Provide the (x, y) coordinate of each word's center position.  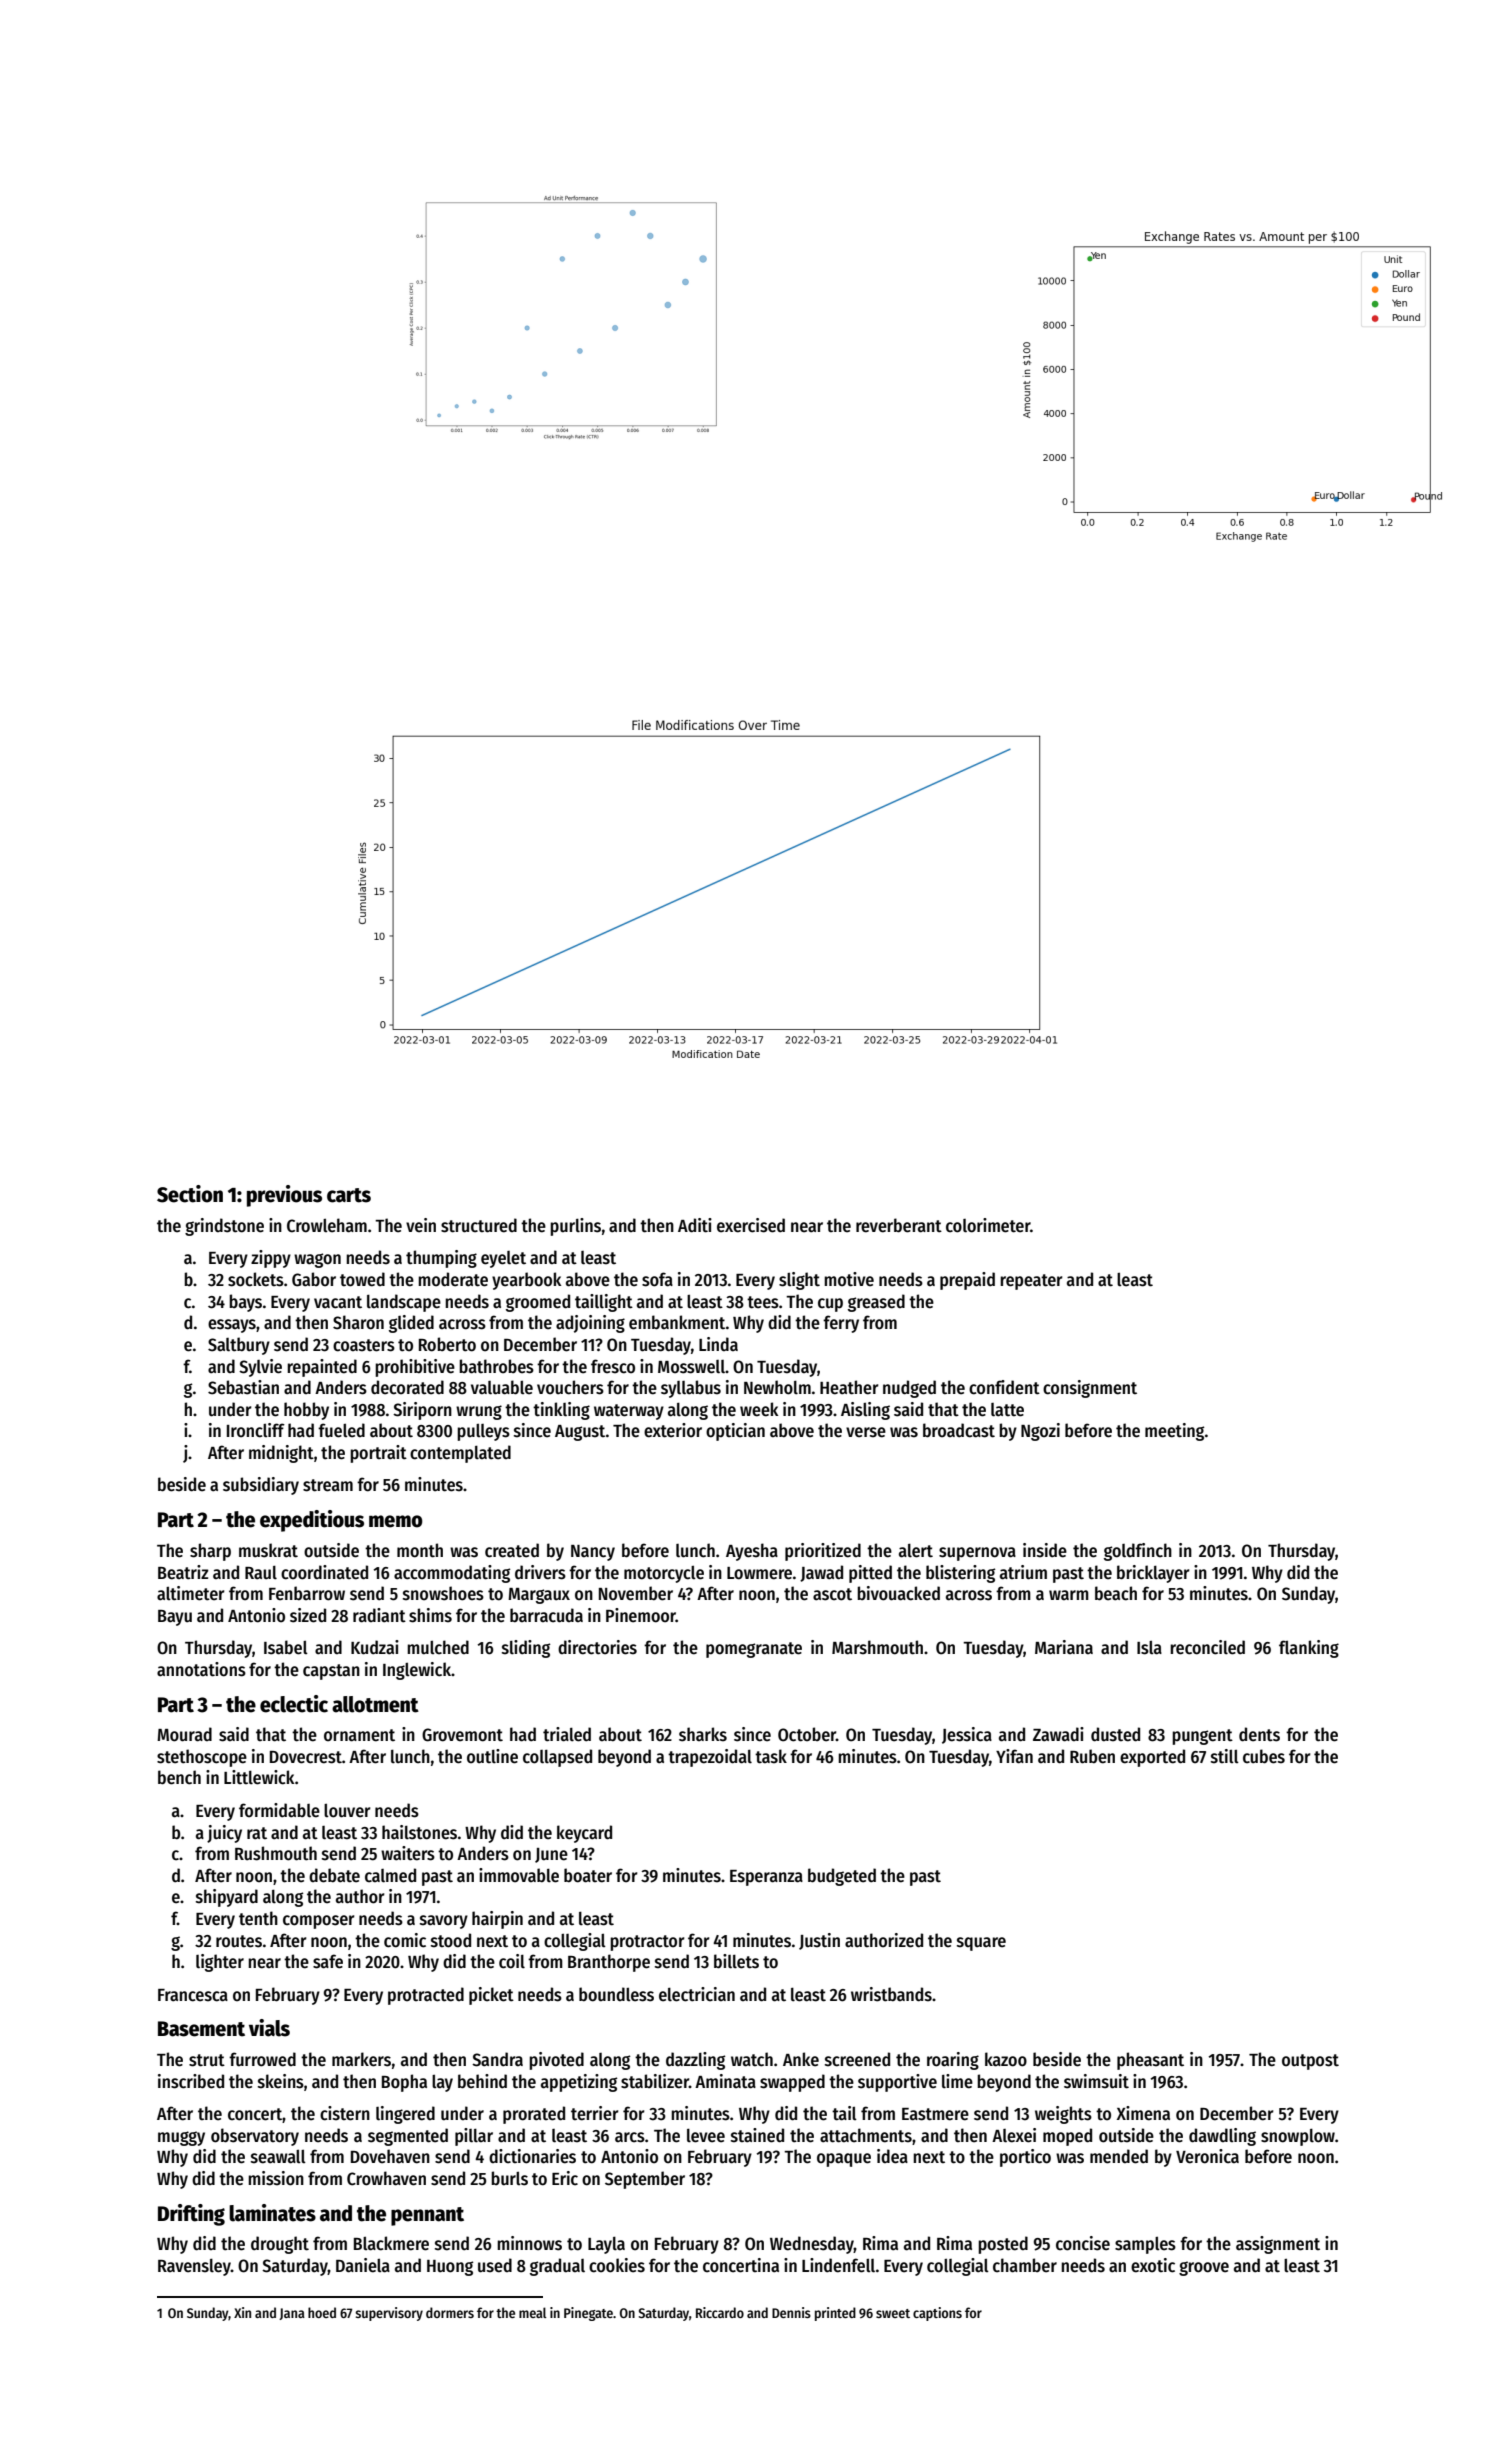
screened (857, 2059)
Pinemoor (641, 1615)
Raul (261, 1572)
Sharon (358, 1322)
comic (405, 1940)
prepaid (967, 1281)
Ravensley (194, 2267)
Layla (606, 2245)
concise (1083, 2243)
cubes (1264, 1756)
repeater (1031, 1282)
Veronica (1207, 2156)
